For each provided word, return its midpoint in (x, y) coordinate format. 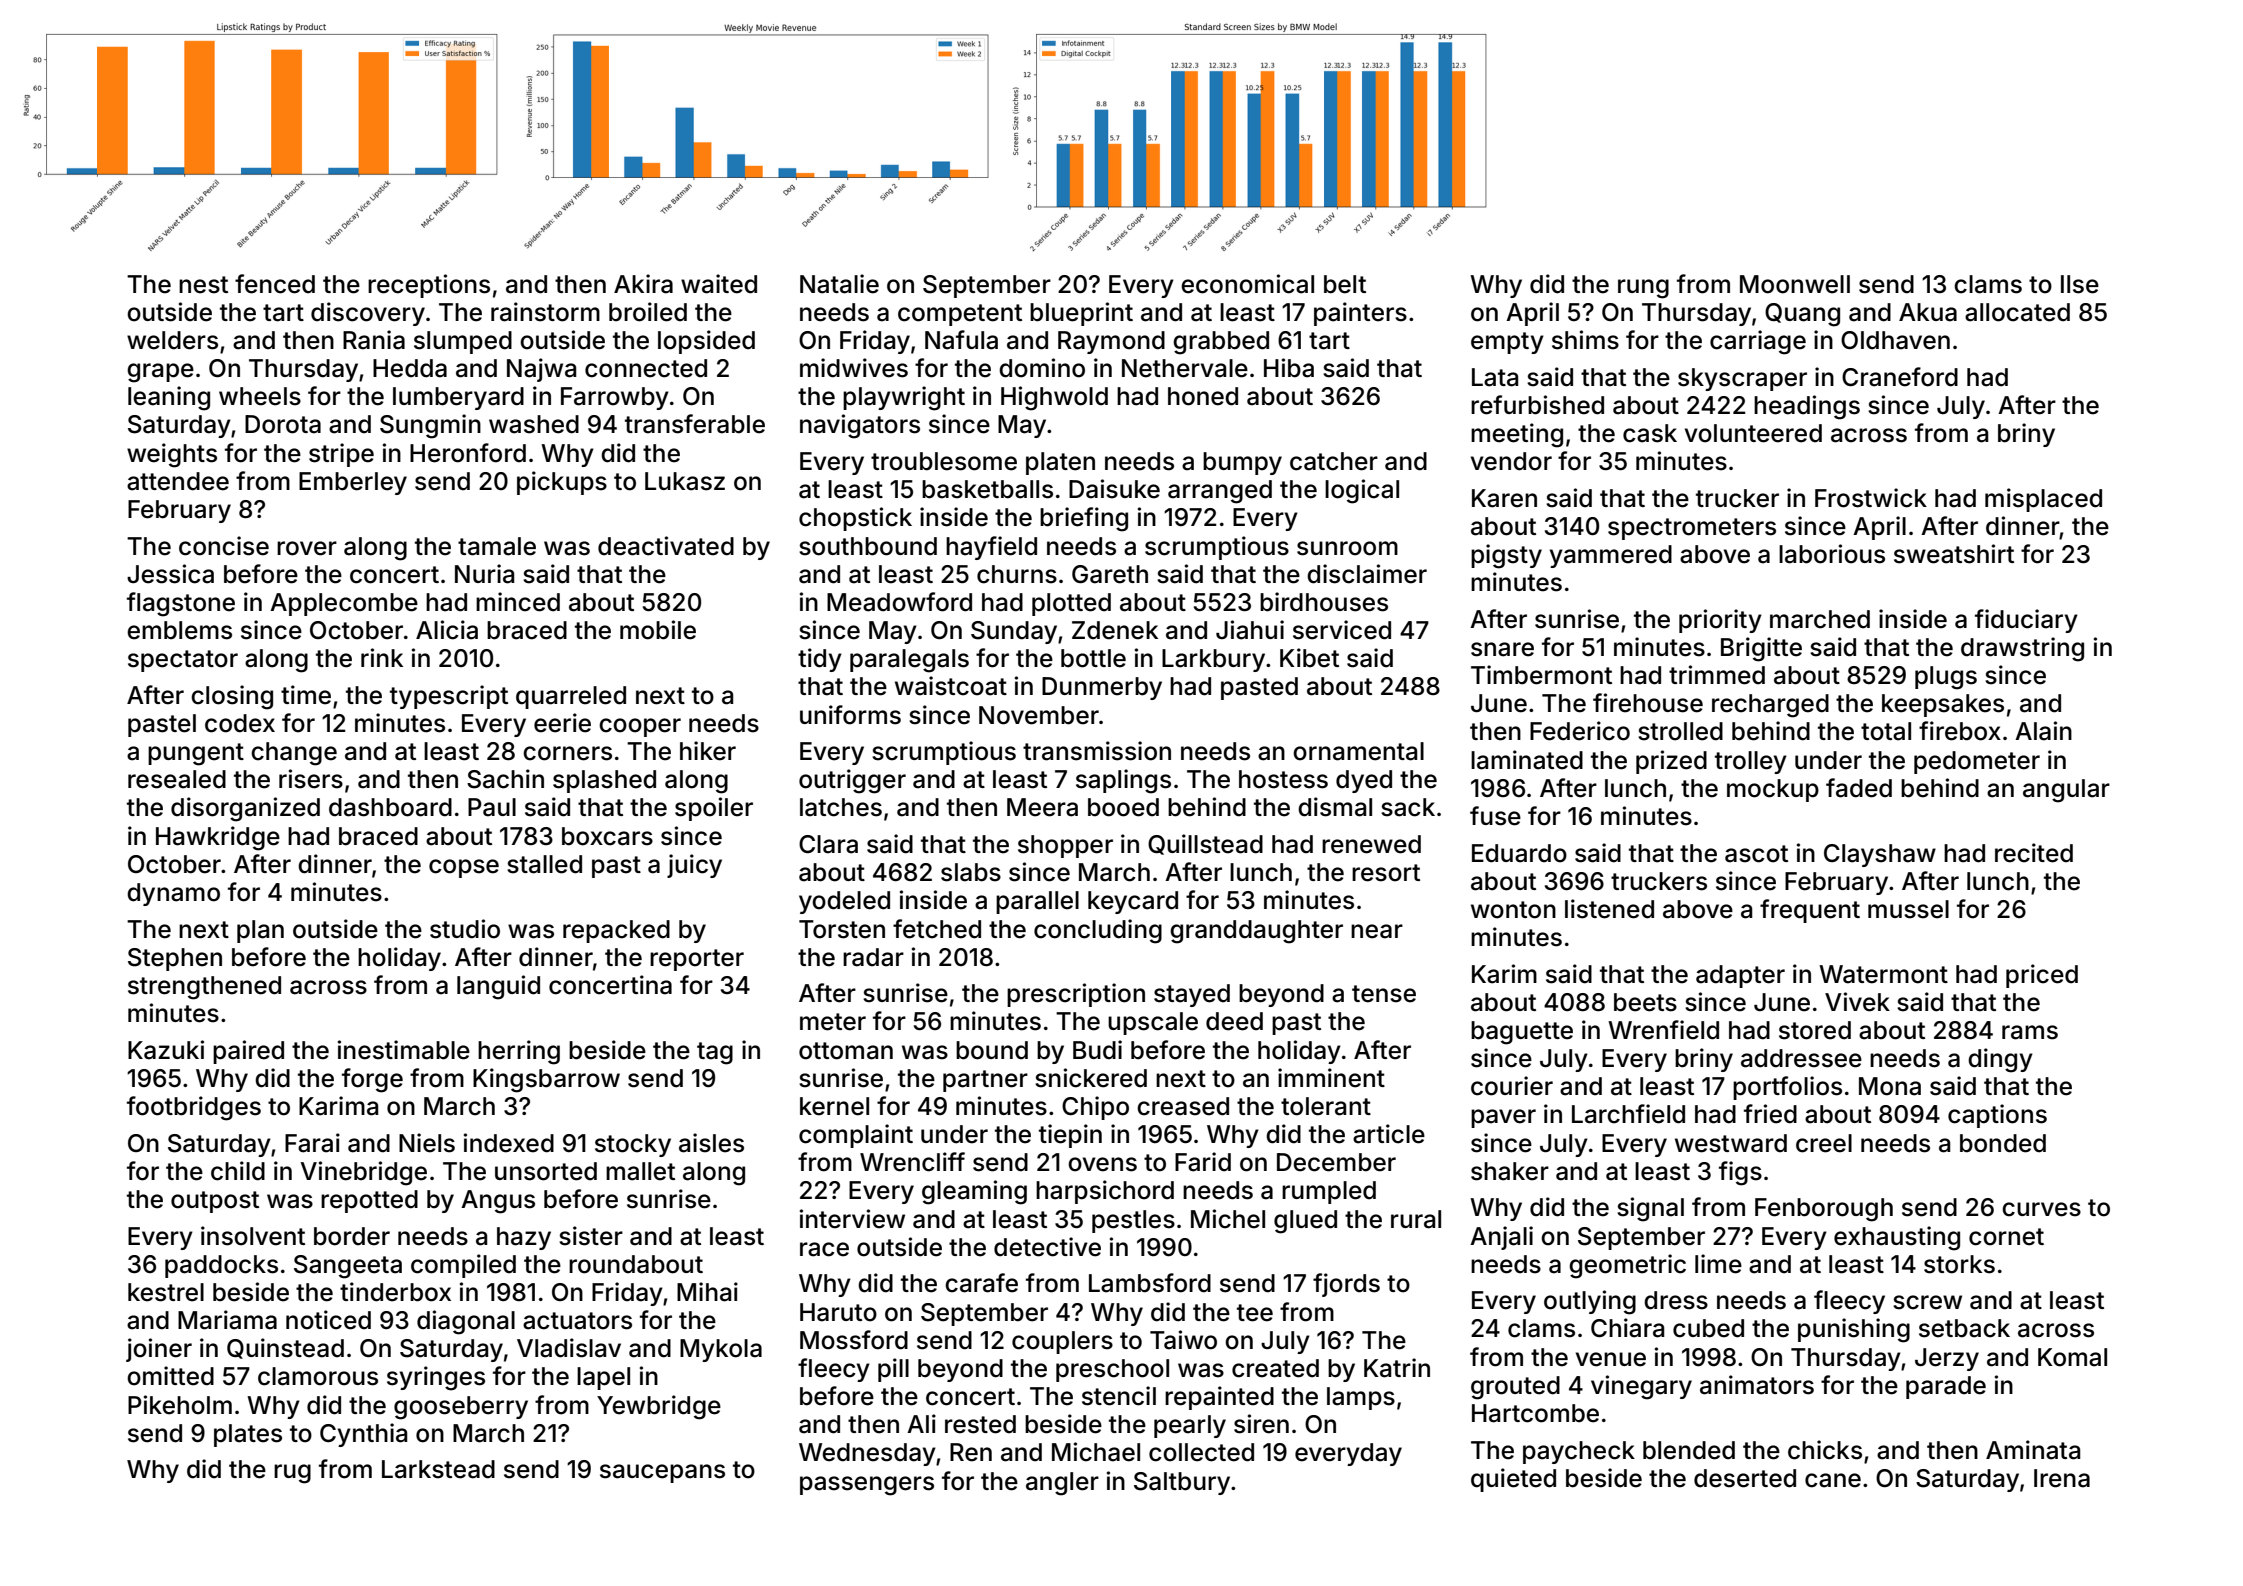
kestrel (166, 1292)
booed (1123, 807)
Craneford (1900, 377)
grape (160, 373)
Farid (1203, 1162)
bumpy (1242, 463)
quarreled (571, 697)
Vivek (1857, 1002)
